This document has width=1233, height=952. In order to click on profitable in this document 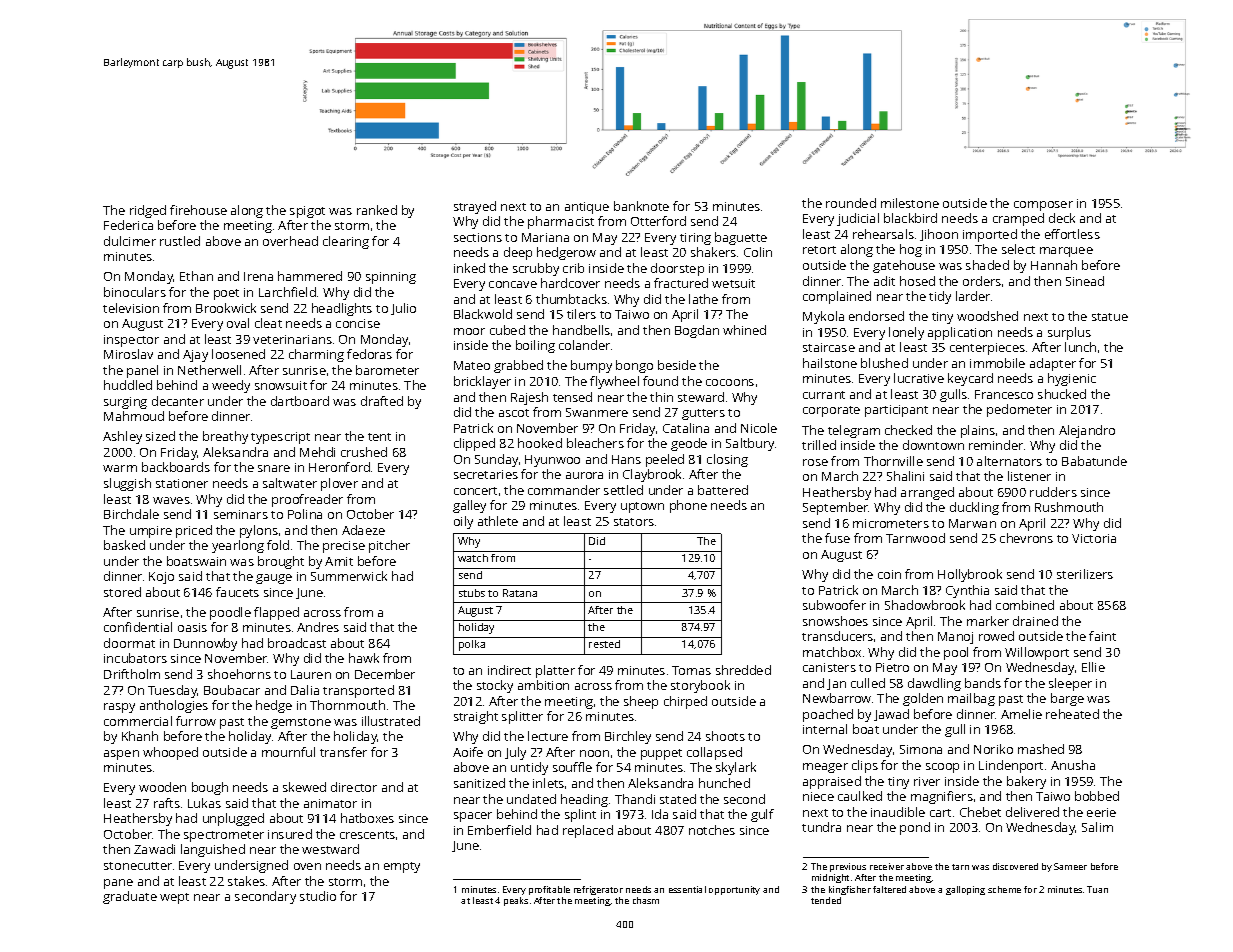, I will do `click(549, 890)`.
